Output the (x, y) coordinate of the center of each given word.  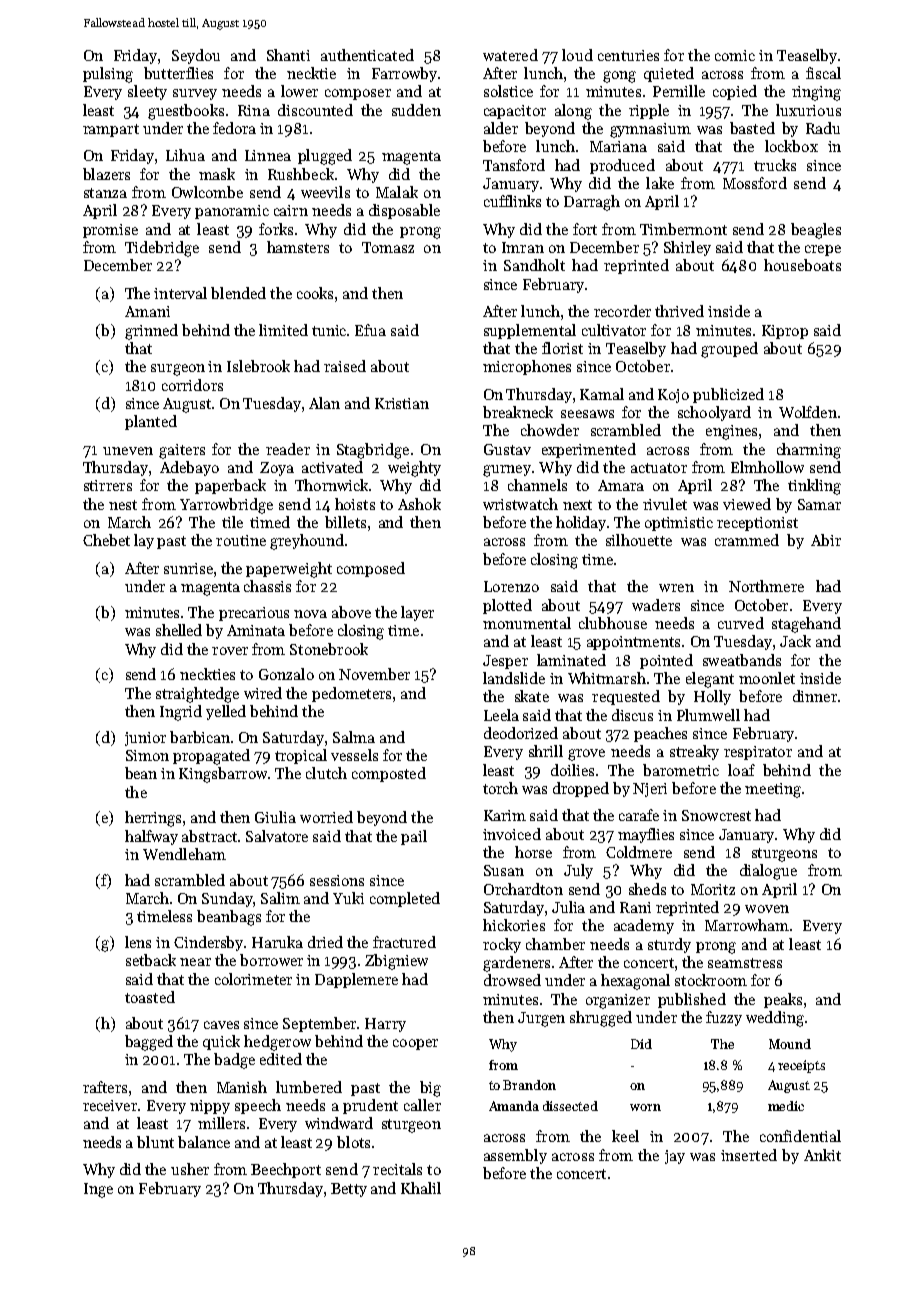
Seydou (196, 56)
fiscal (823, 73)
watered (510, 55)
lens (138, 942)
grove (586, 755)
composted (389, 774)
